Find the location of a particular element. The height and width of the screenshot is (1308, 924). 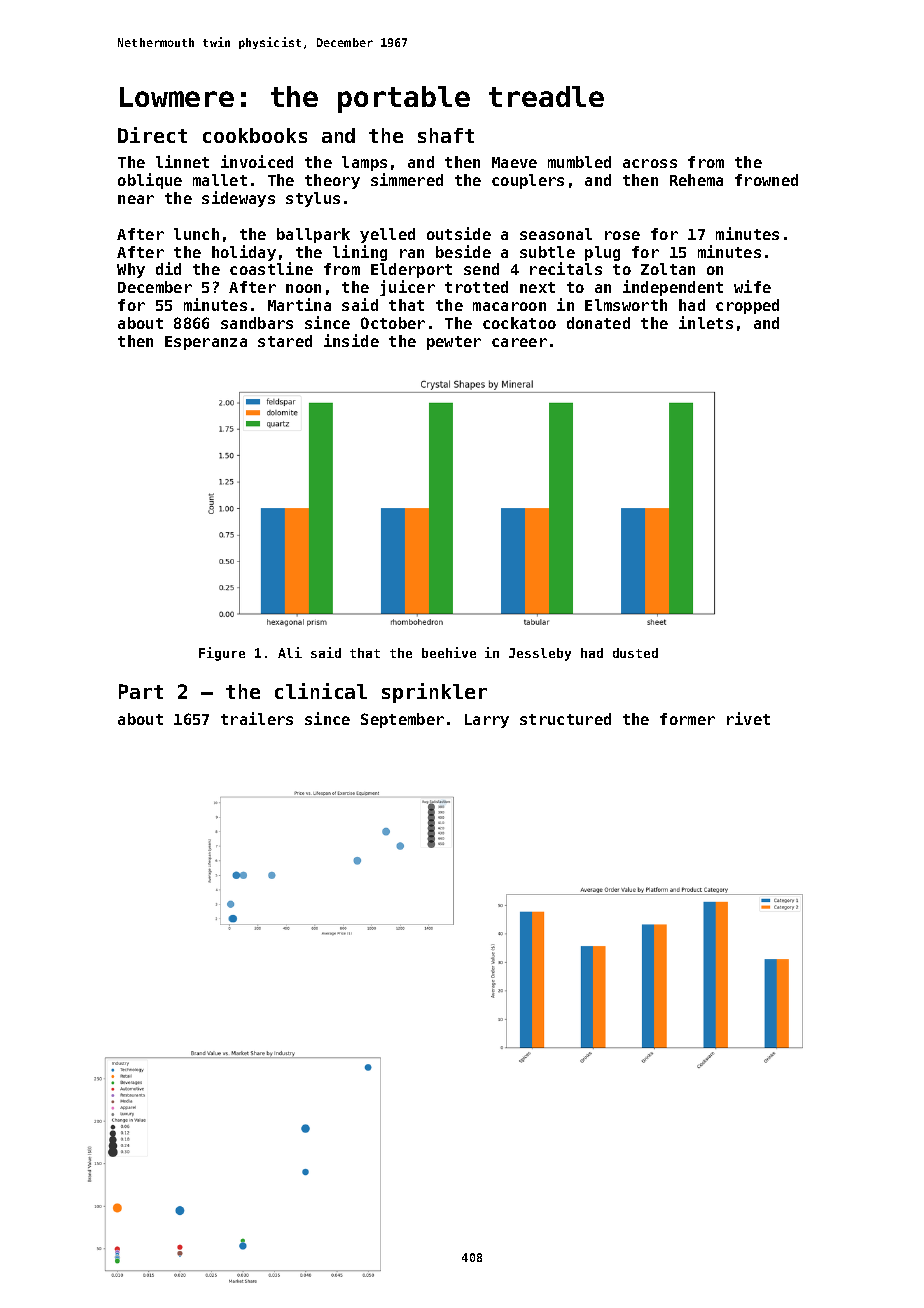

rivet is located at coordinates (748, 718).
